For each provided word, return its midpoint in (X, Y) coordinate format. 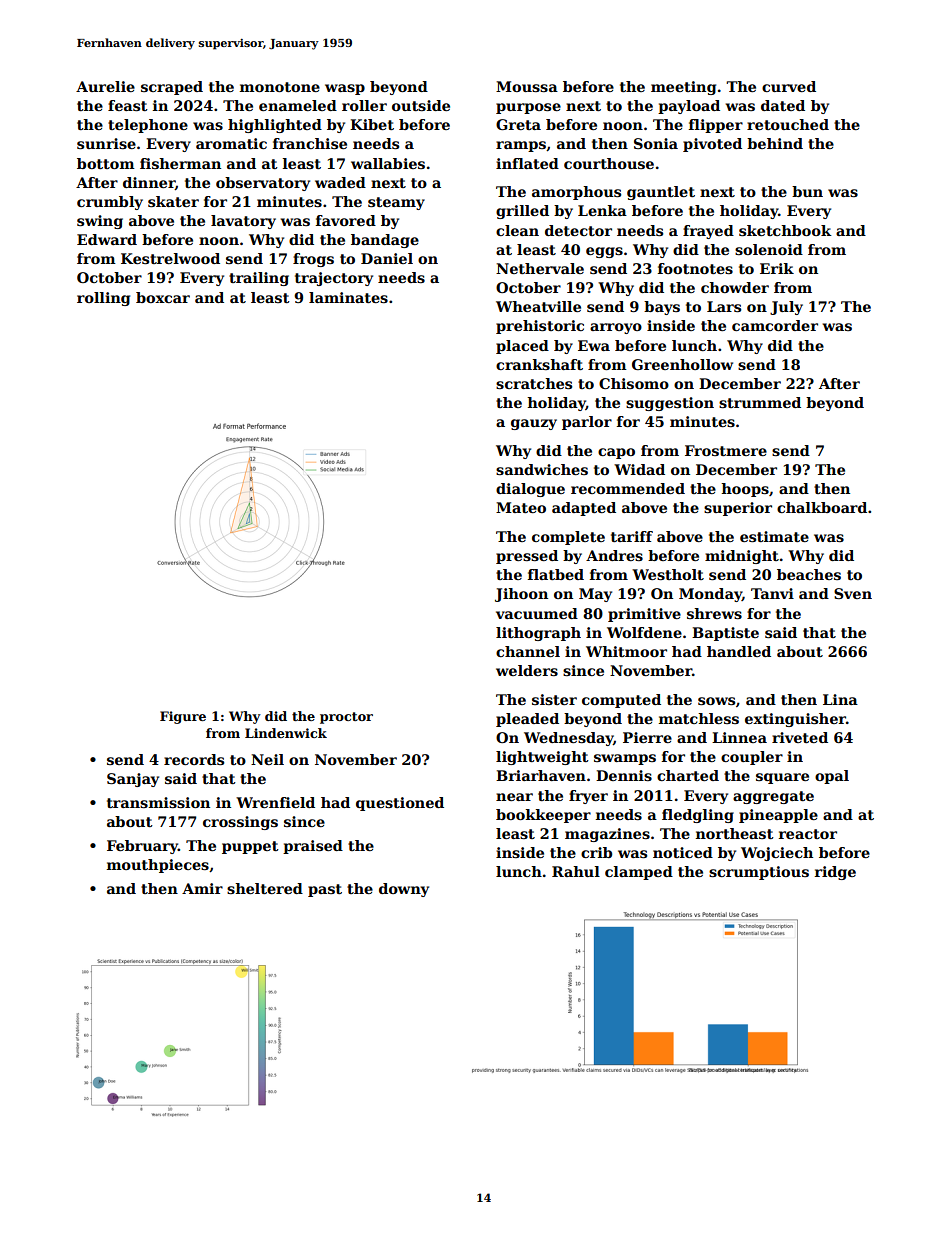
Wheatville (538, 306)
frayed (708, 232)
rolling (103, 299)
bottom (106, 163)
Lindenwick (286, 733)
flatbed (556, 574)
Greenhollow (682, 364)
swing (100, 222)
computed (621, 701)
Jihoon (521, 595)
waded (340, 182)
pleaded (527, 720)
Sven (853, 593)
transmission (158, 802)
